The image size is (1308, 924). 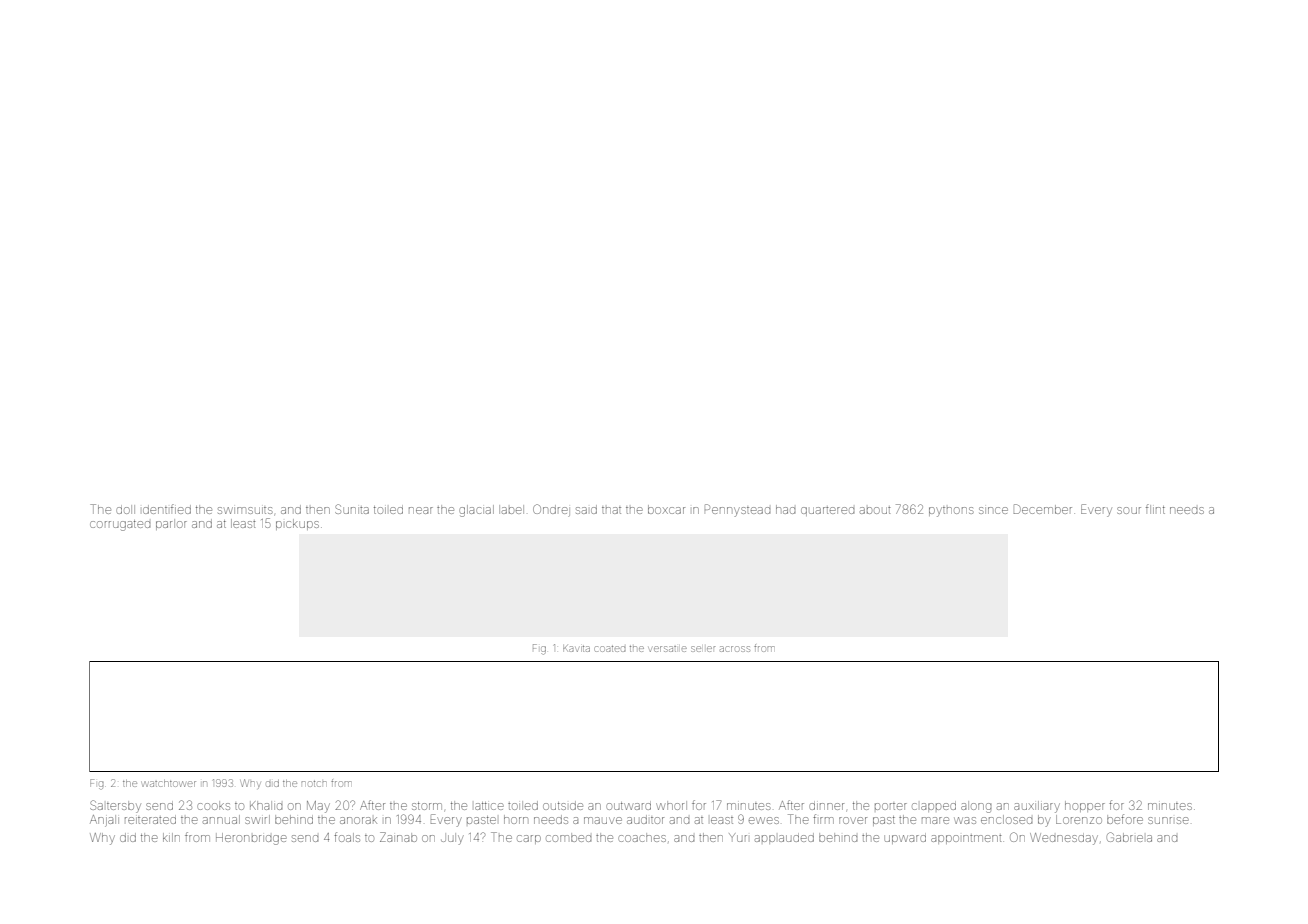 What do you see at coordinates (737, 510) in the document?
I see `Pennystead` at bounding box center [737, 510].
